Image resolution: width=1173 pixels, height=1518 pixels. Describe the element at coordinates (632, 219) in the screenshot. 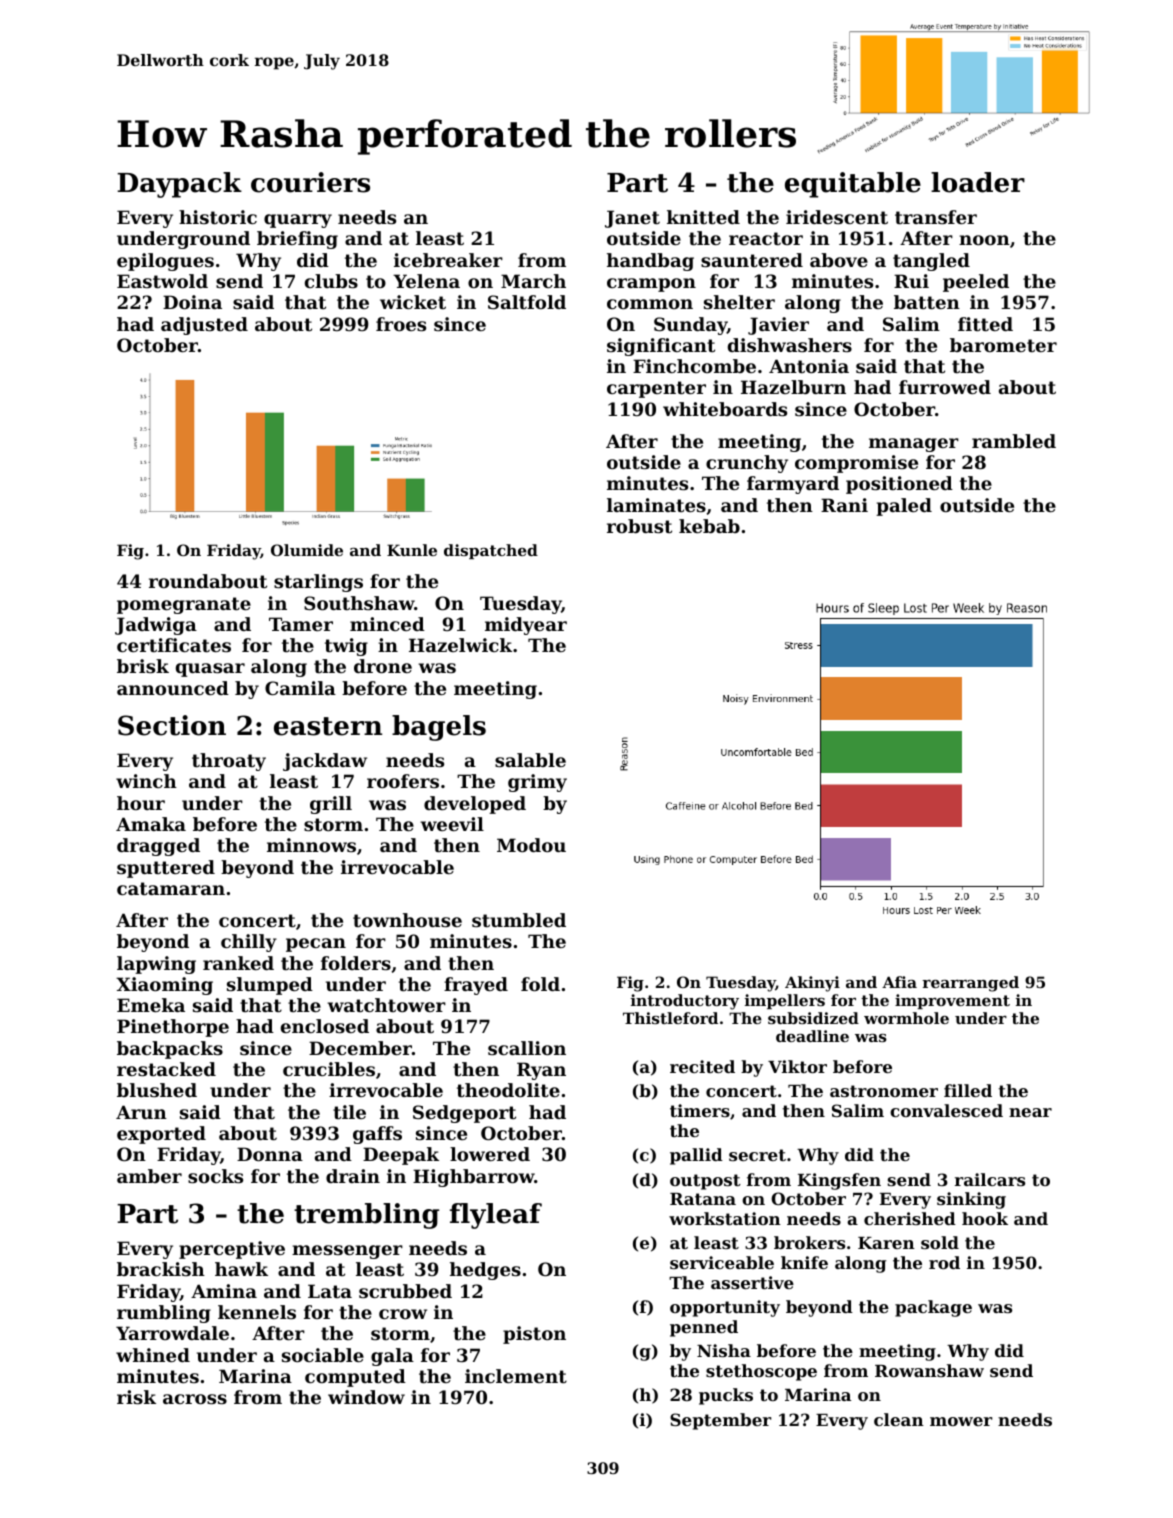

I see `Janet` at that location.
